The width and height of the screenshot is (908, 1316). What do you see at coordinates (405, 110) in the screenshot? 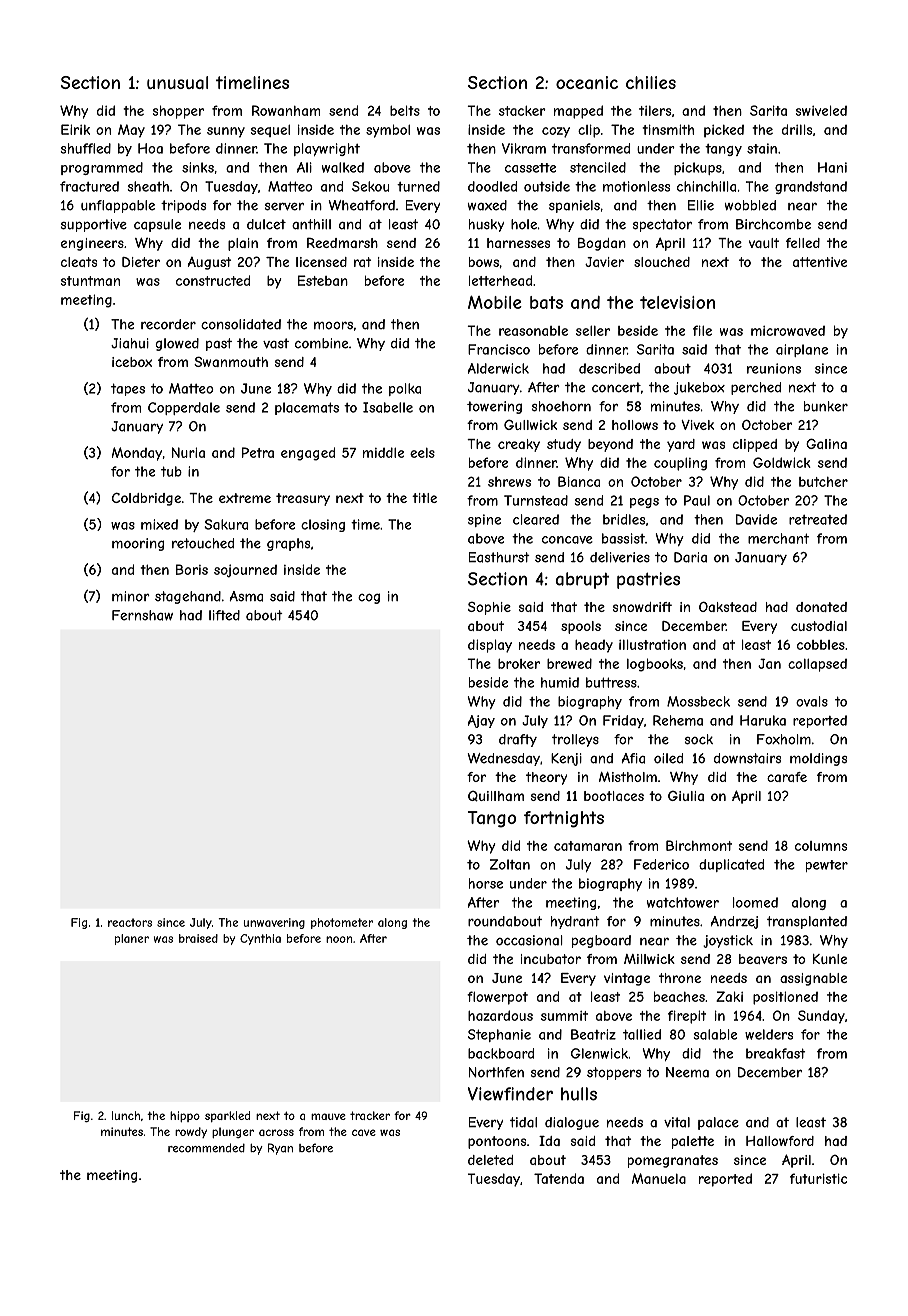
I see `belts` at bounding box center [405, 110].
